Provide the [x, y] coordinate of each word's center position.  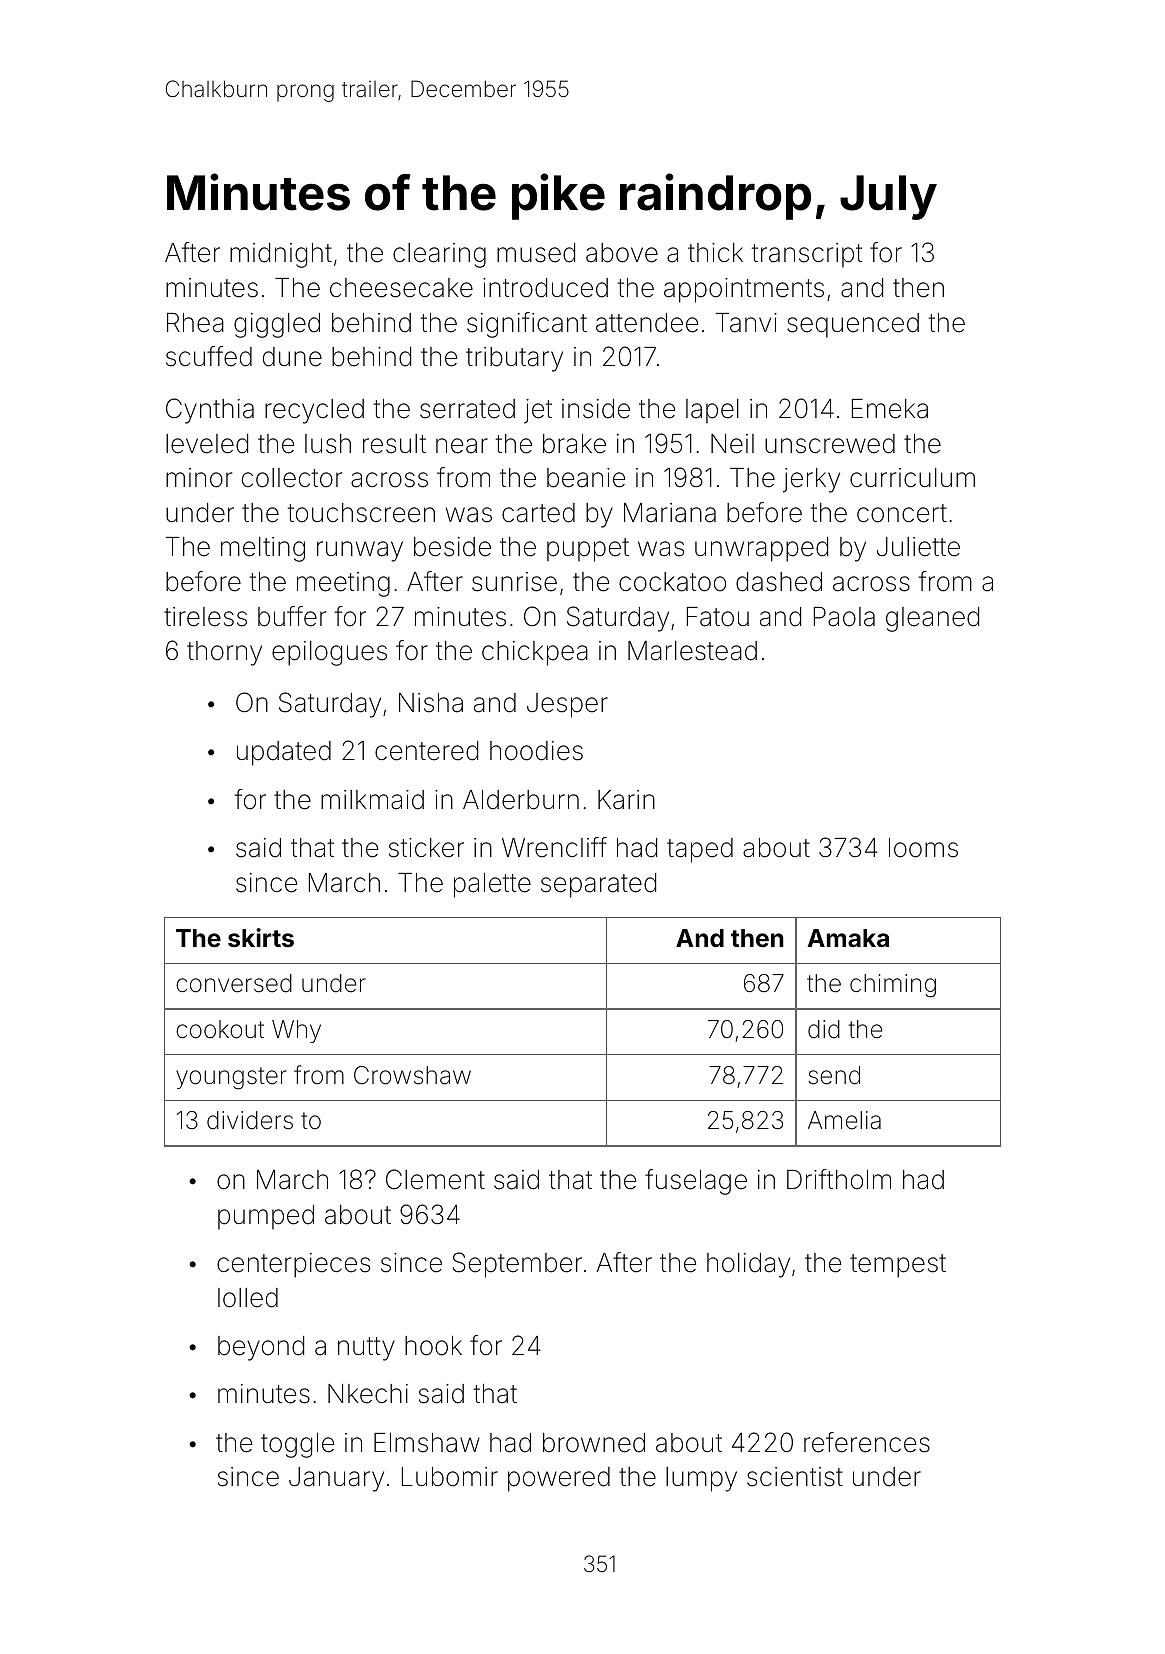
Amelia [844, 1120]
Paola [844, 617]
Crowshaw [412, 1075]
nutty [366, 1349]
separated [598, 885]
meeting [343, 584]
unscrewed [830, 444]
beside [452, 547]
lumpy [701, 1479]
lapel [712, 411]
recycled [314, 411]
